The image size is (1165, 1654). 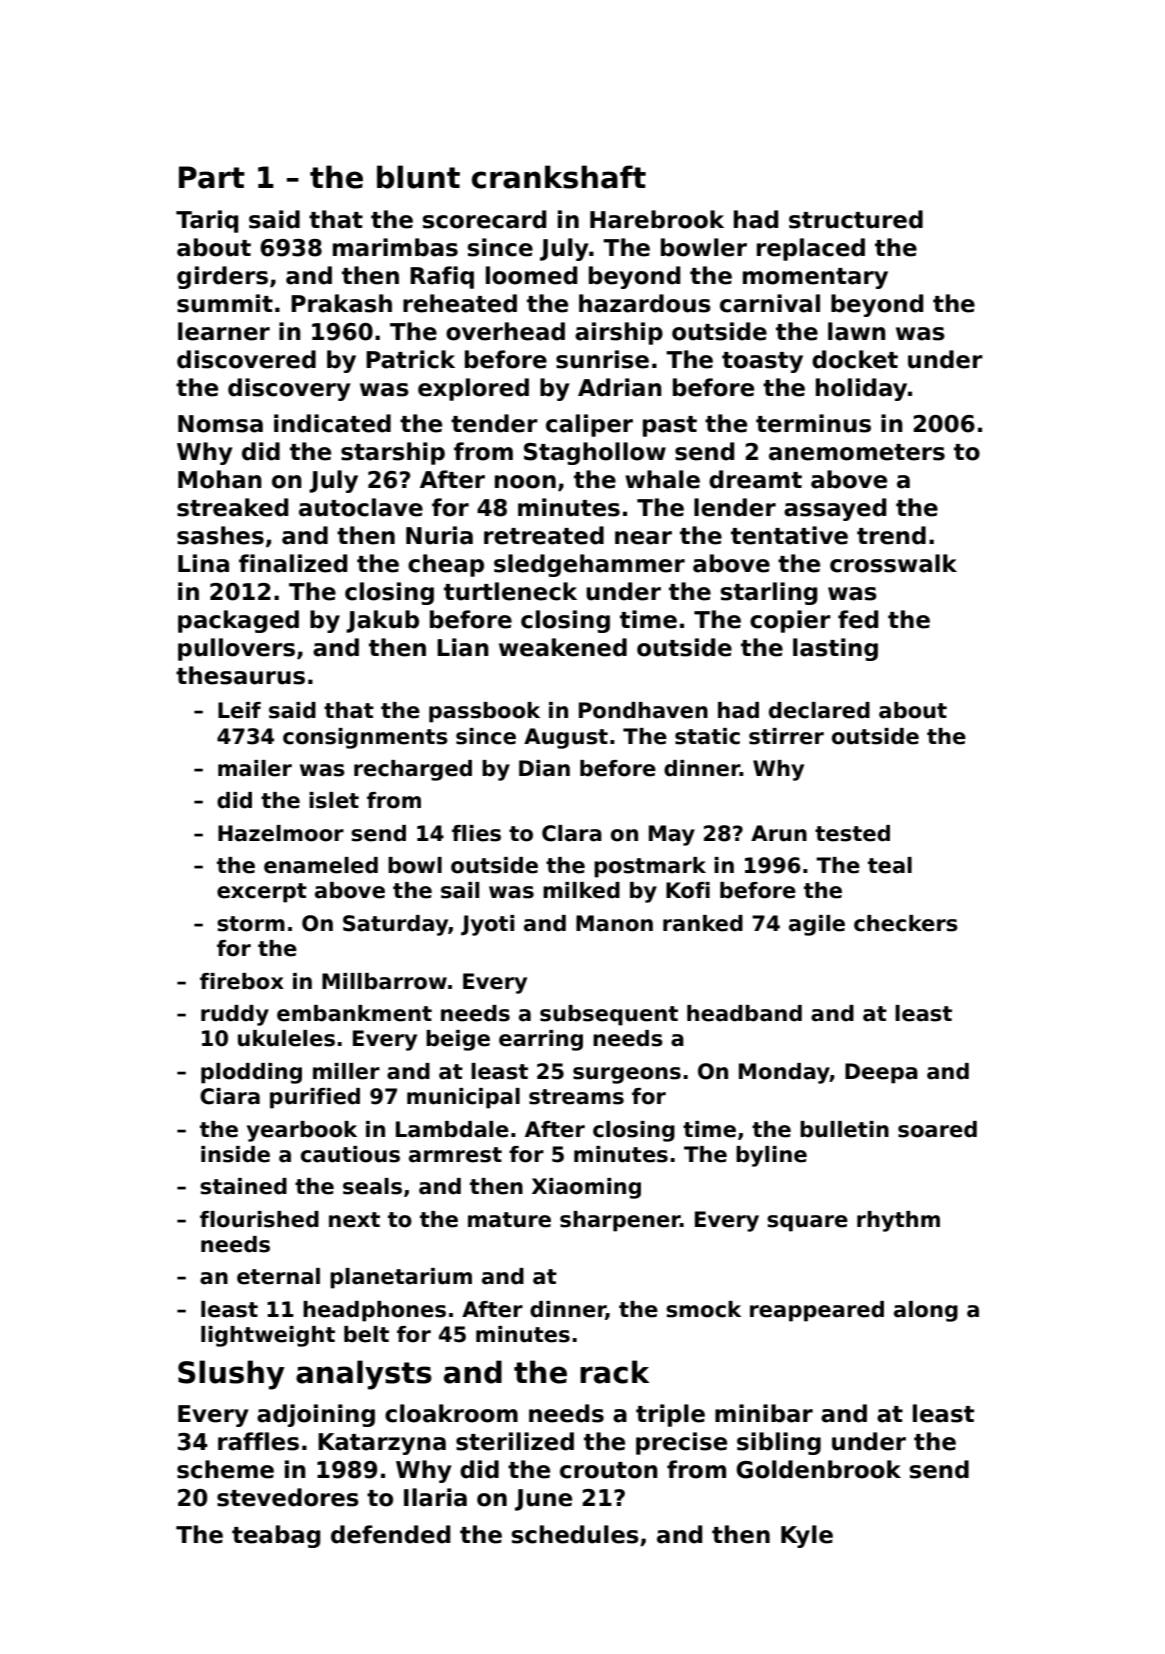 I want to click on surgeons, so click(x=627, y=1075).
